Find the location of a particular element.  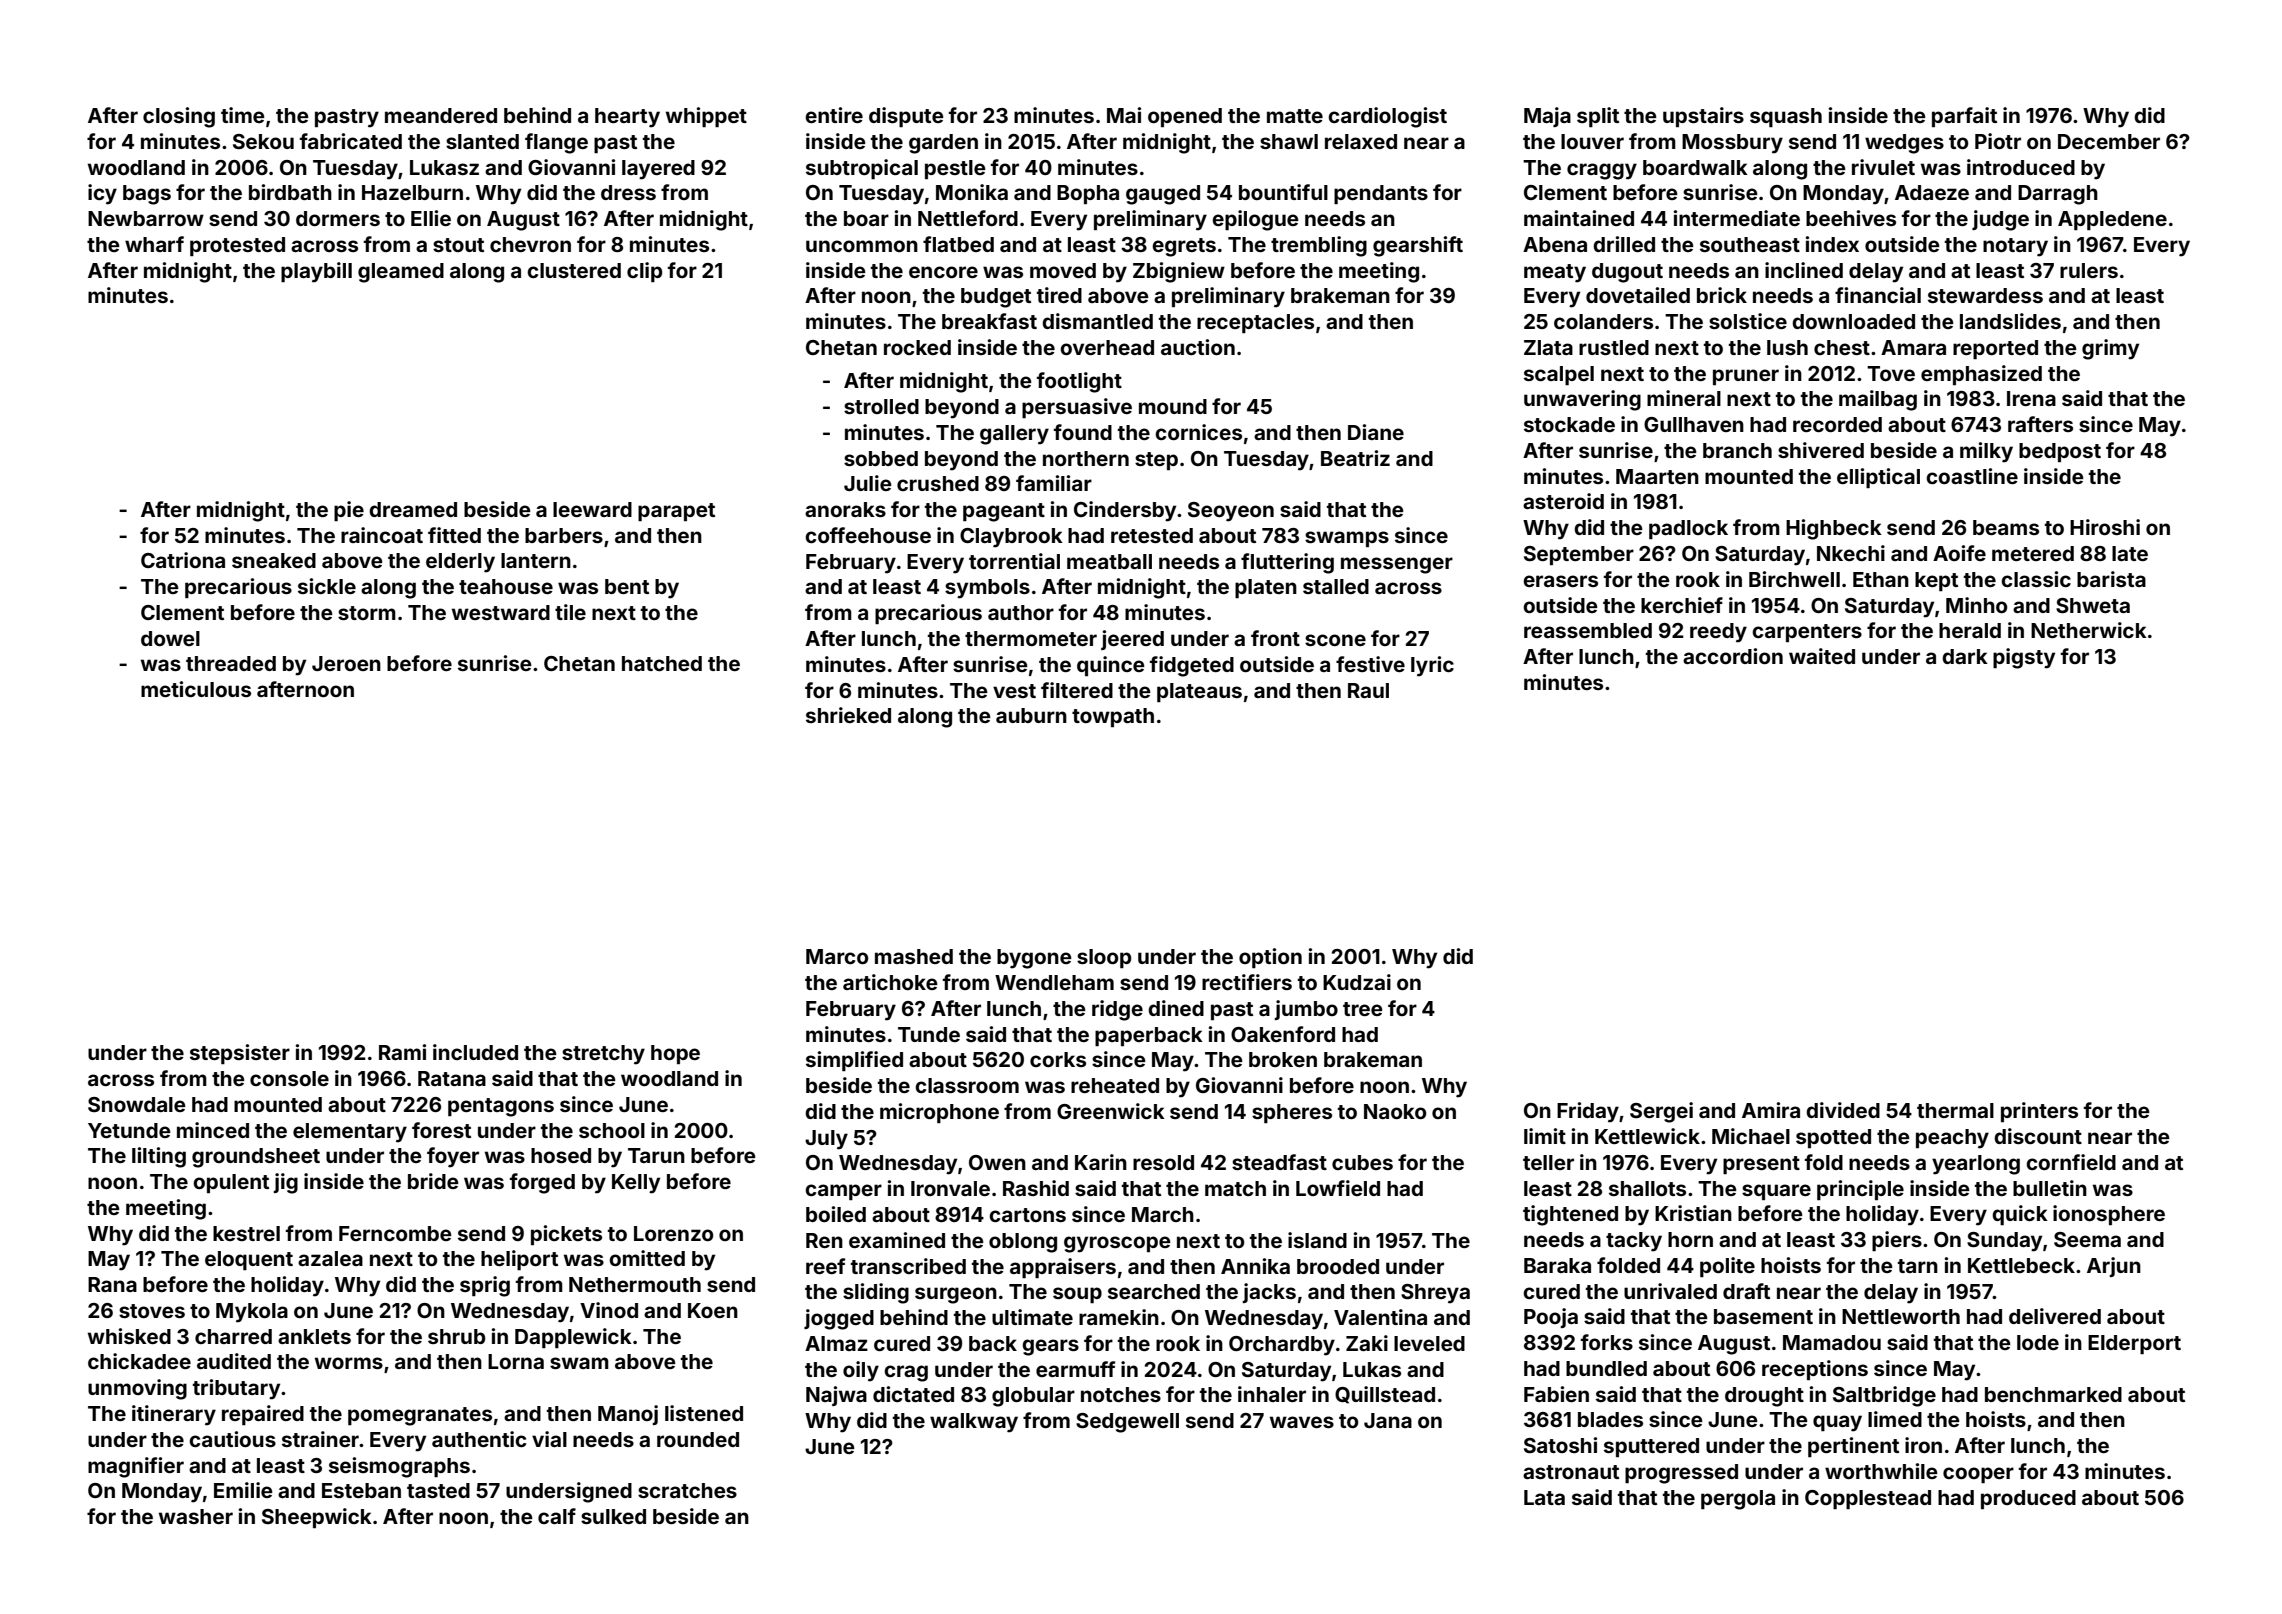

Rami is located at coordinates (402, 1052).
